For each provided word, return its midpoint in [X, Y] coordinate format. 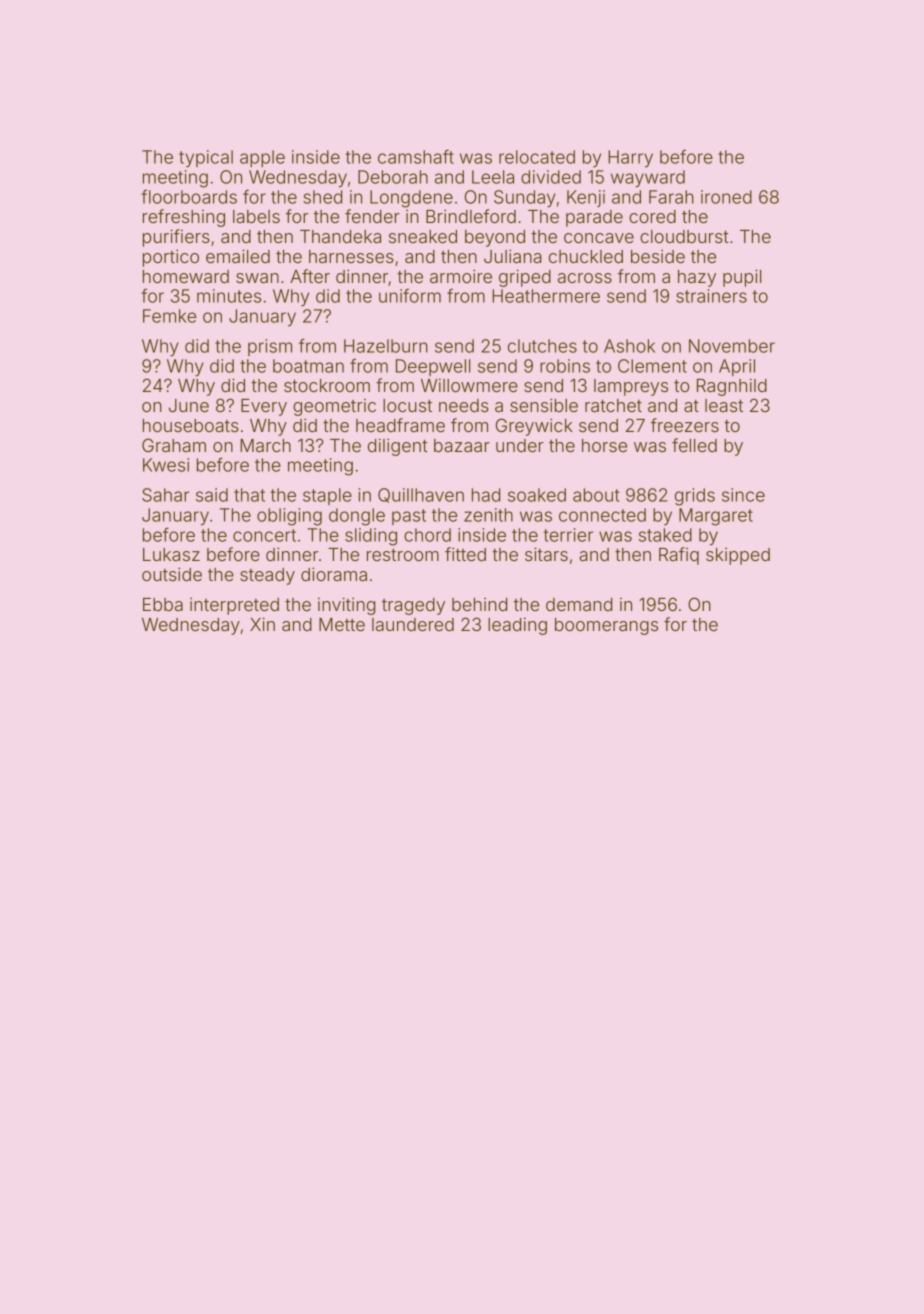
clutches [542, 346]
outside [172, 574]
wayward [648, 179]
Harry [630, 158]
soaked [537, 495]
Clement [652, 366]
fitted [465, 554]
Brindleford [471, 216]
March [265, 445]
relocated [537, 157]
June [189, 405]
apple [262, 158]
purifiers [176, 238]
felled [694, 445]
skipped [738, 556]
